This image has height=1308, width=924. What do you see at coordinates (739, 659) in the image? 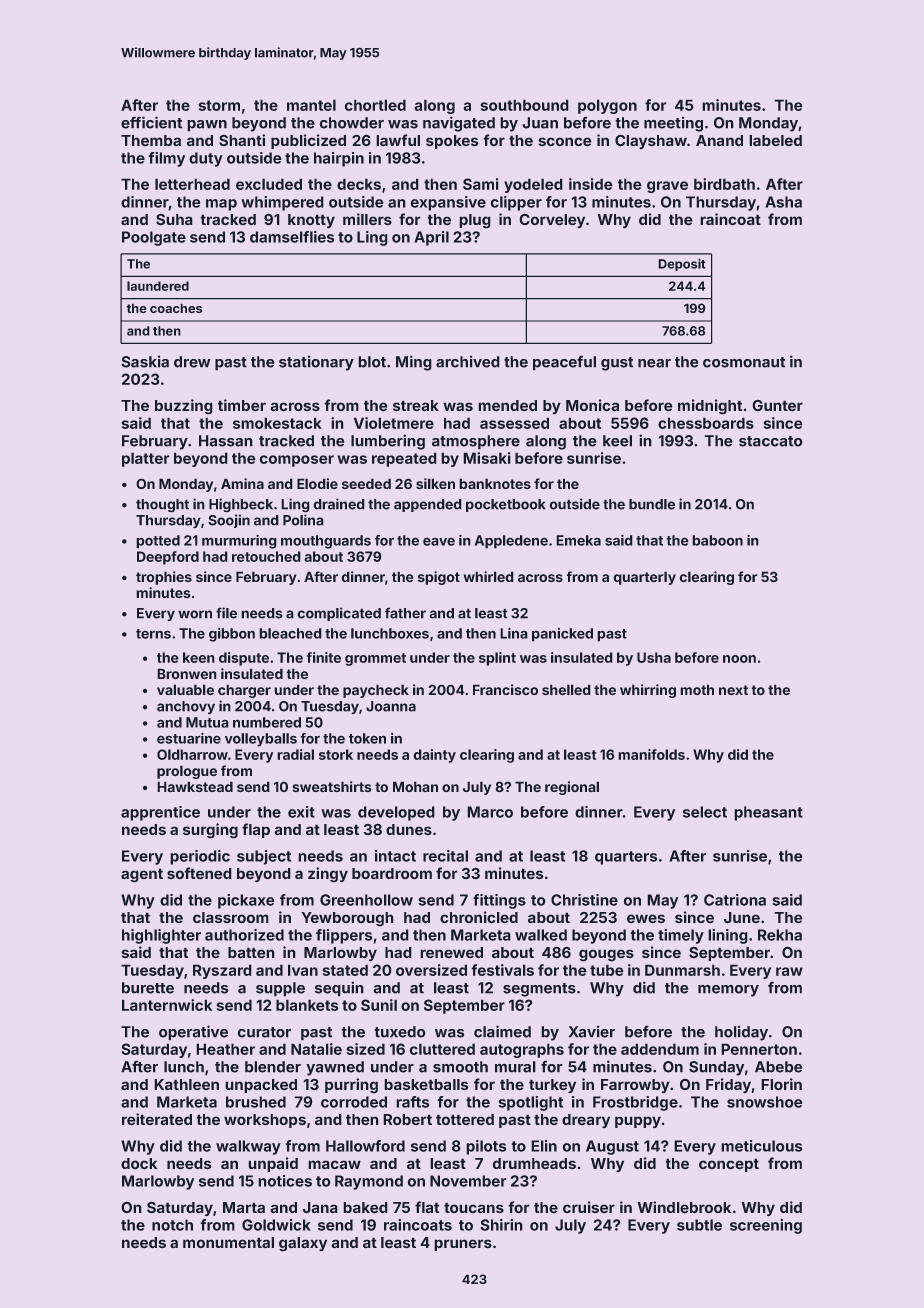
I see `noon` at bounding box center [739, 659].
